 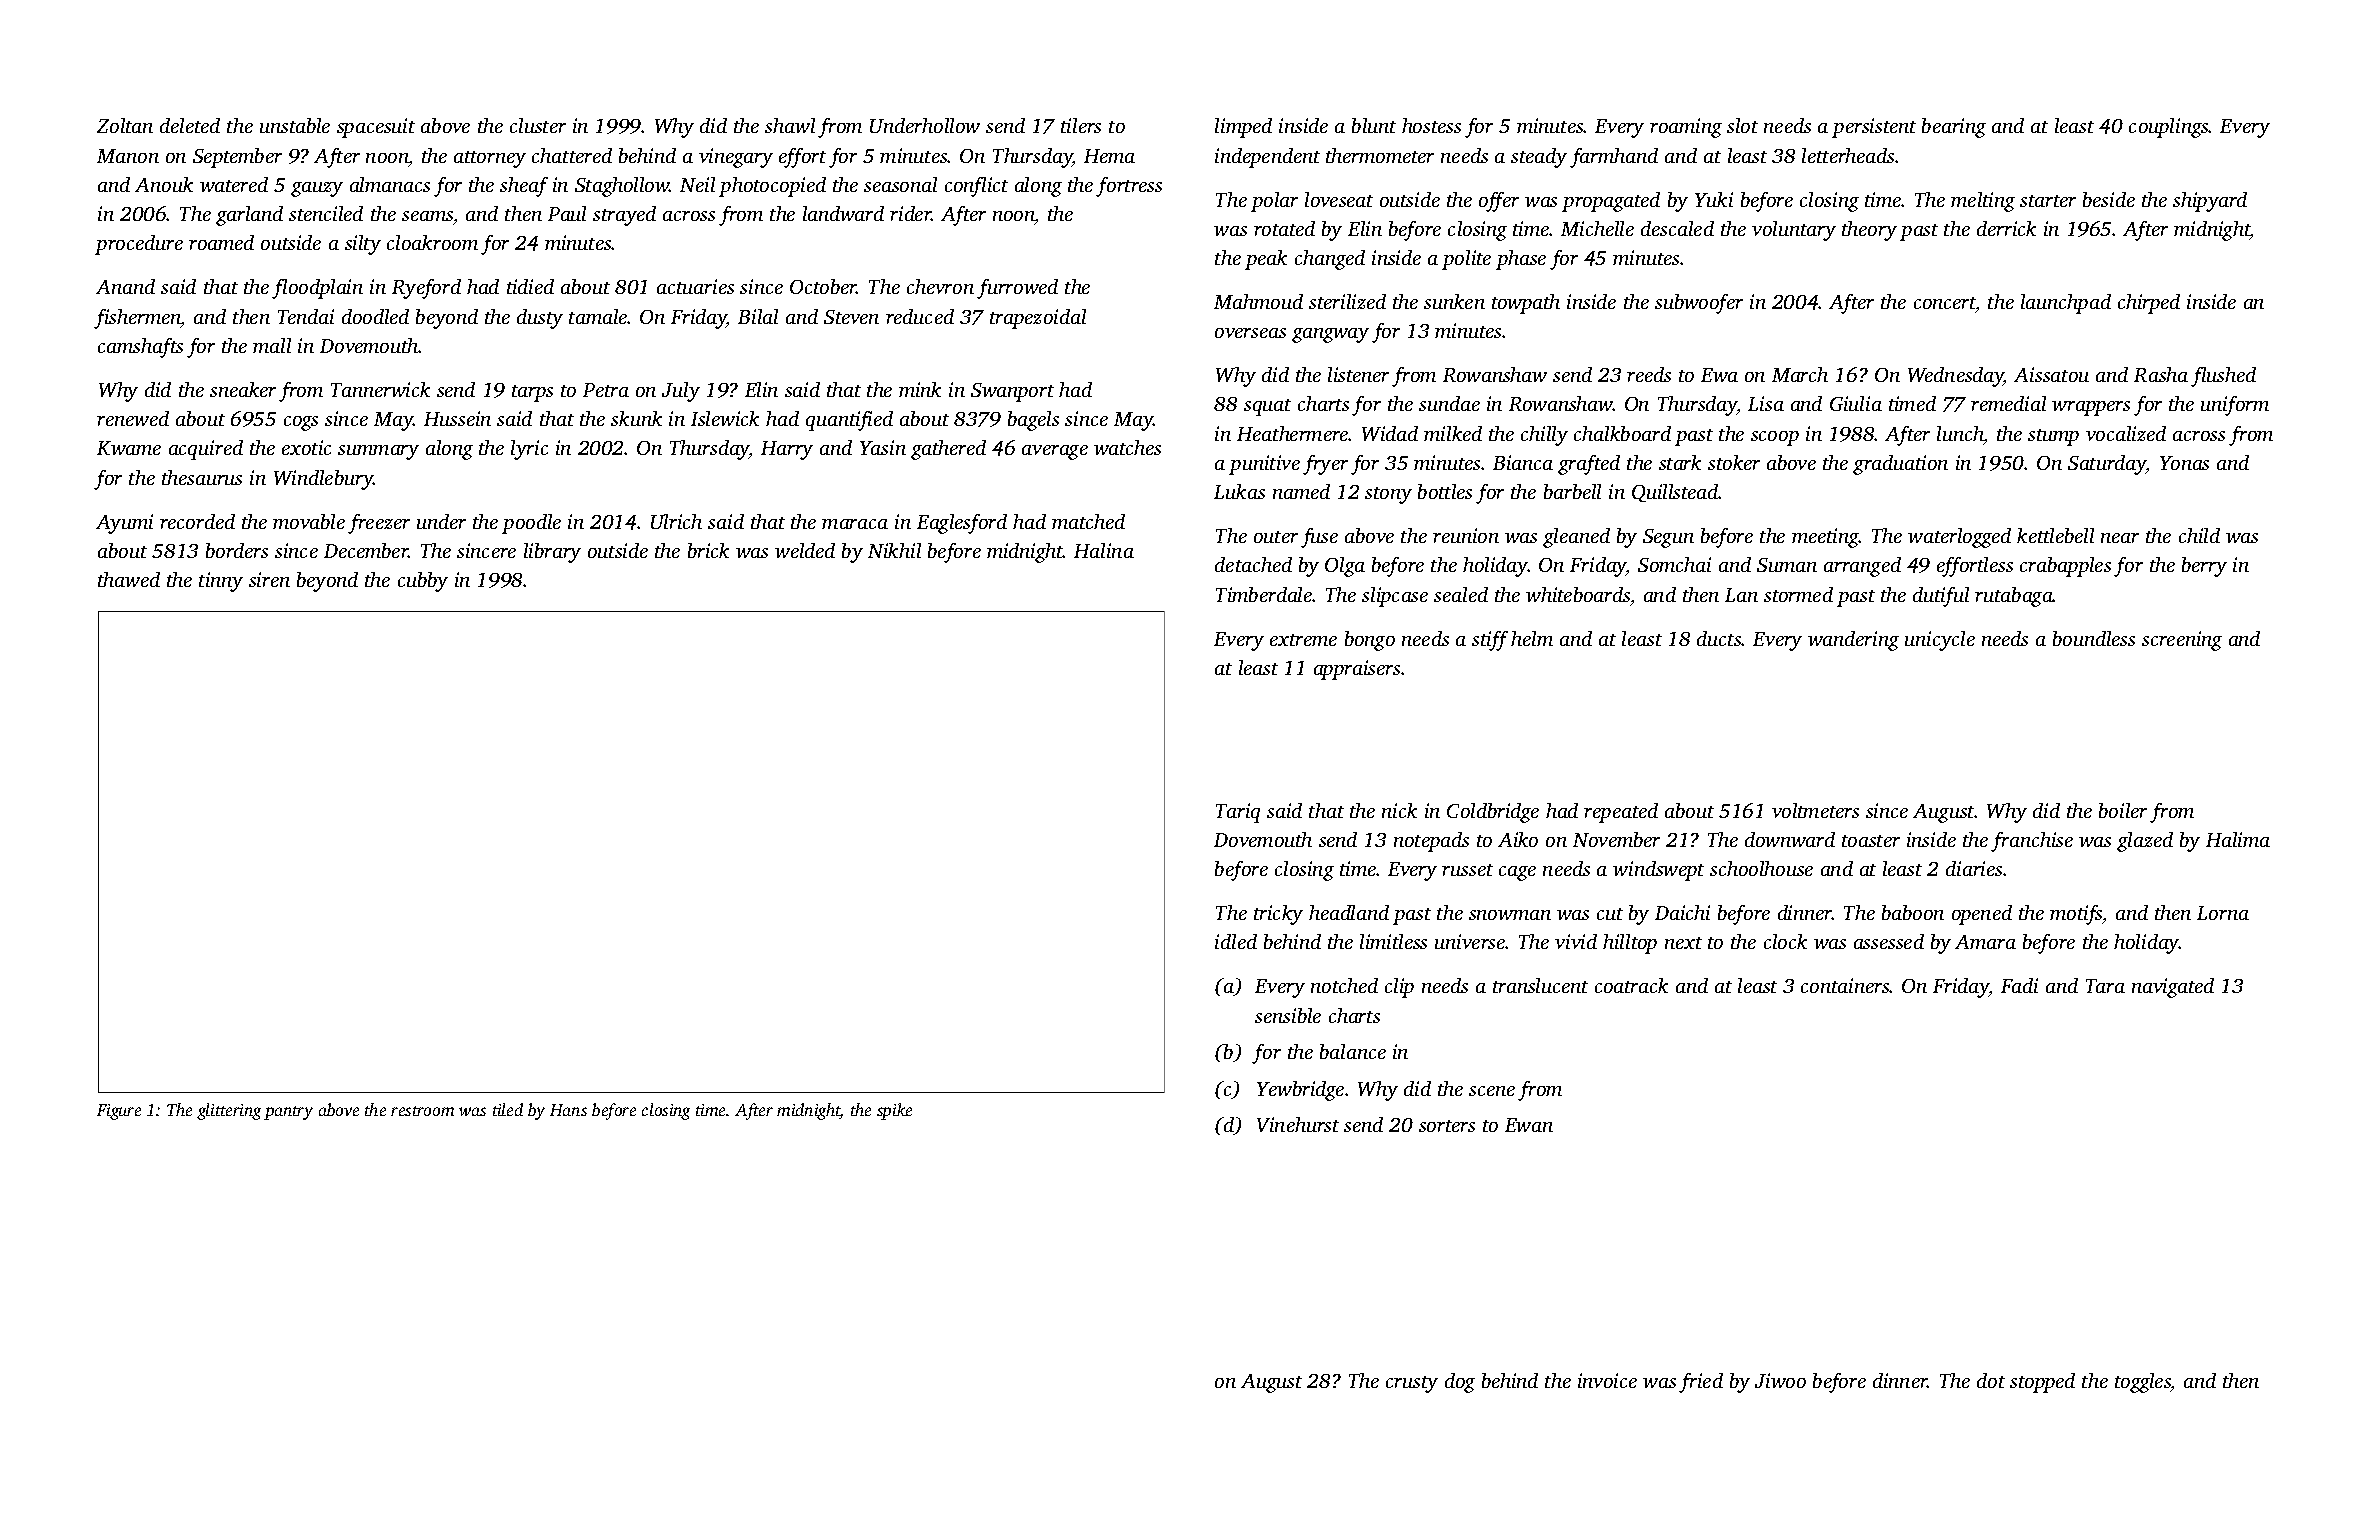 What do you see at coordinates (508, 1109) in the document?
I see `tiled` at bounding box center [508, 1109].
